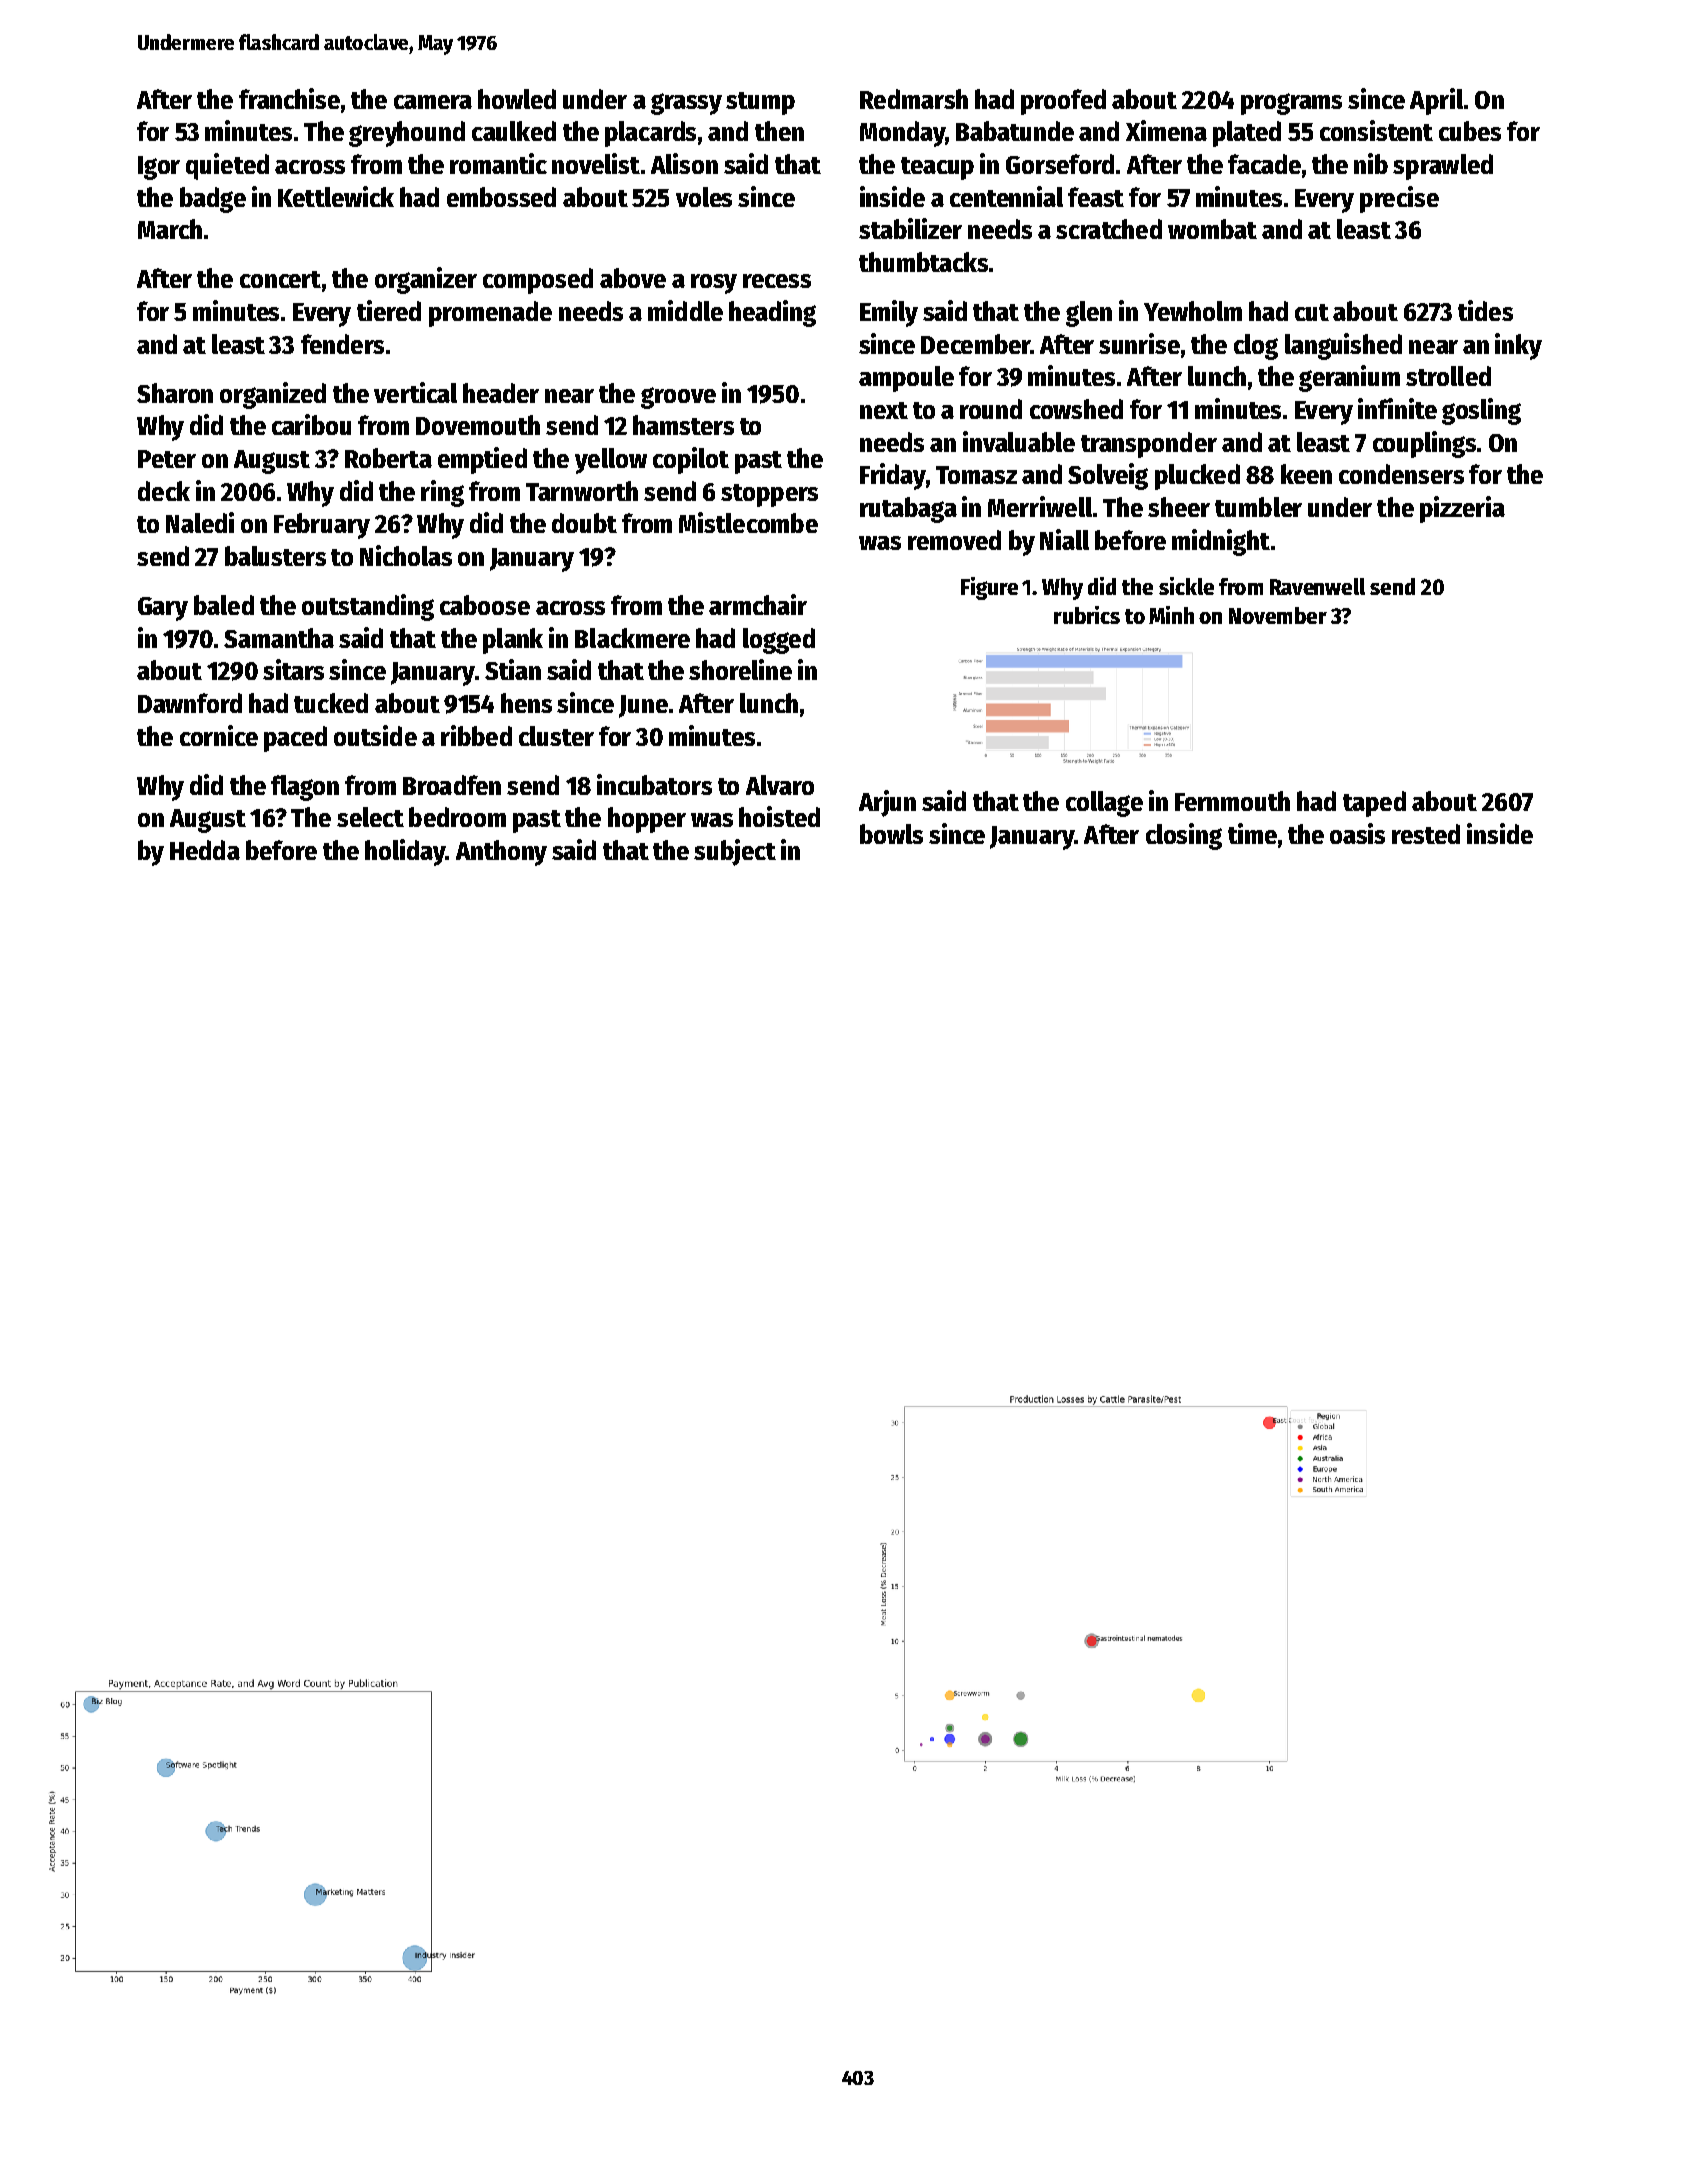 Image resolution: width=1683 pixels, height=2178 pixels. Describe the element at coordinates (1399, 199) in the screenshot. I see `precise` at that location.
